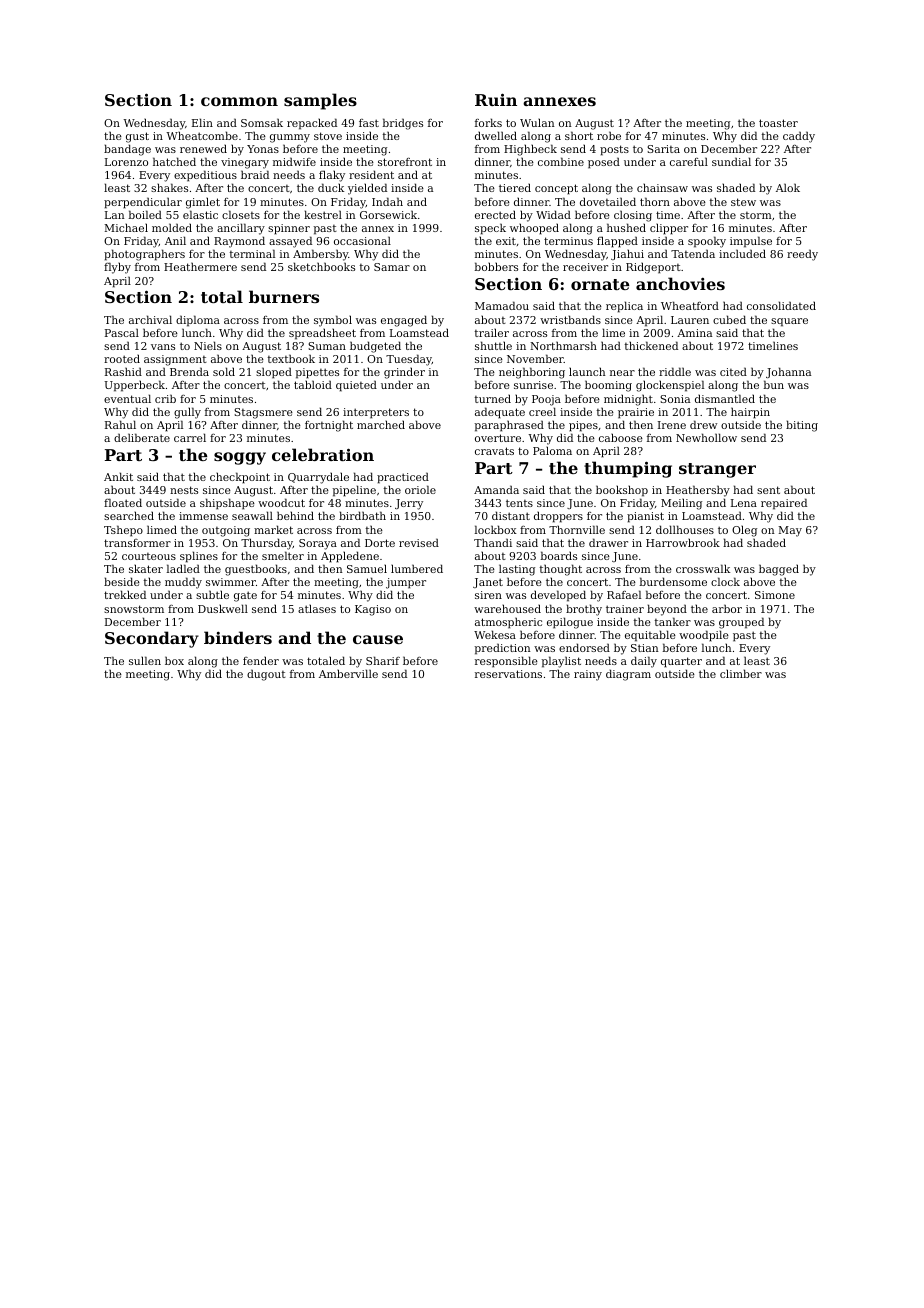 The image size is (924, 1308). I want to click on burdensome, so click(673, 581).
